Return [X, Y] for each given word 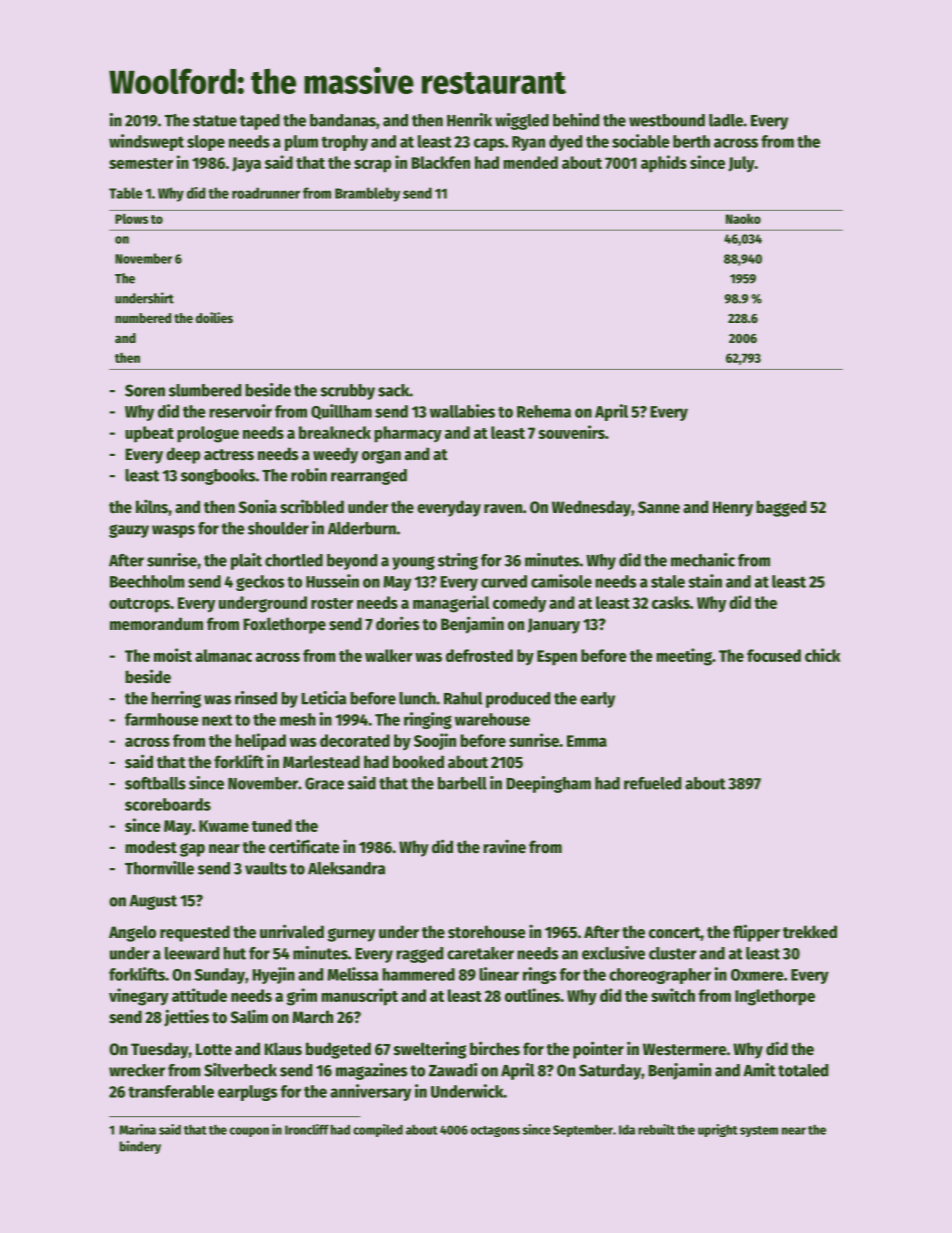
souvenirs [571, 432]
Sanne [659, 507]
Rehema [544, 411]
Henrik [469, 120]
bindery [140, 1147]
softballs [155, 783]
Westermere [685, 1049]
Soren [145, 390]
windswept [146, 142]
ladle [726, 120]
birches [495, 1048]
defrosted [479, 655]
